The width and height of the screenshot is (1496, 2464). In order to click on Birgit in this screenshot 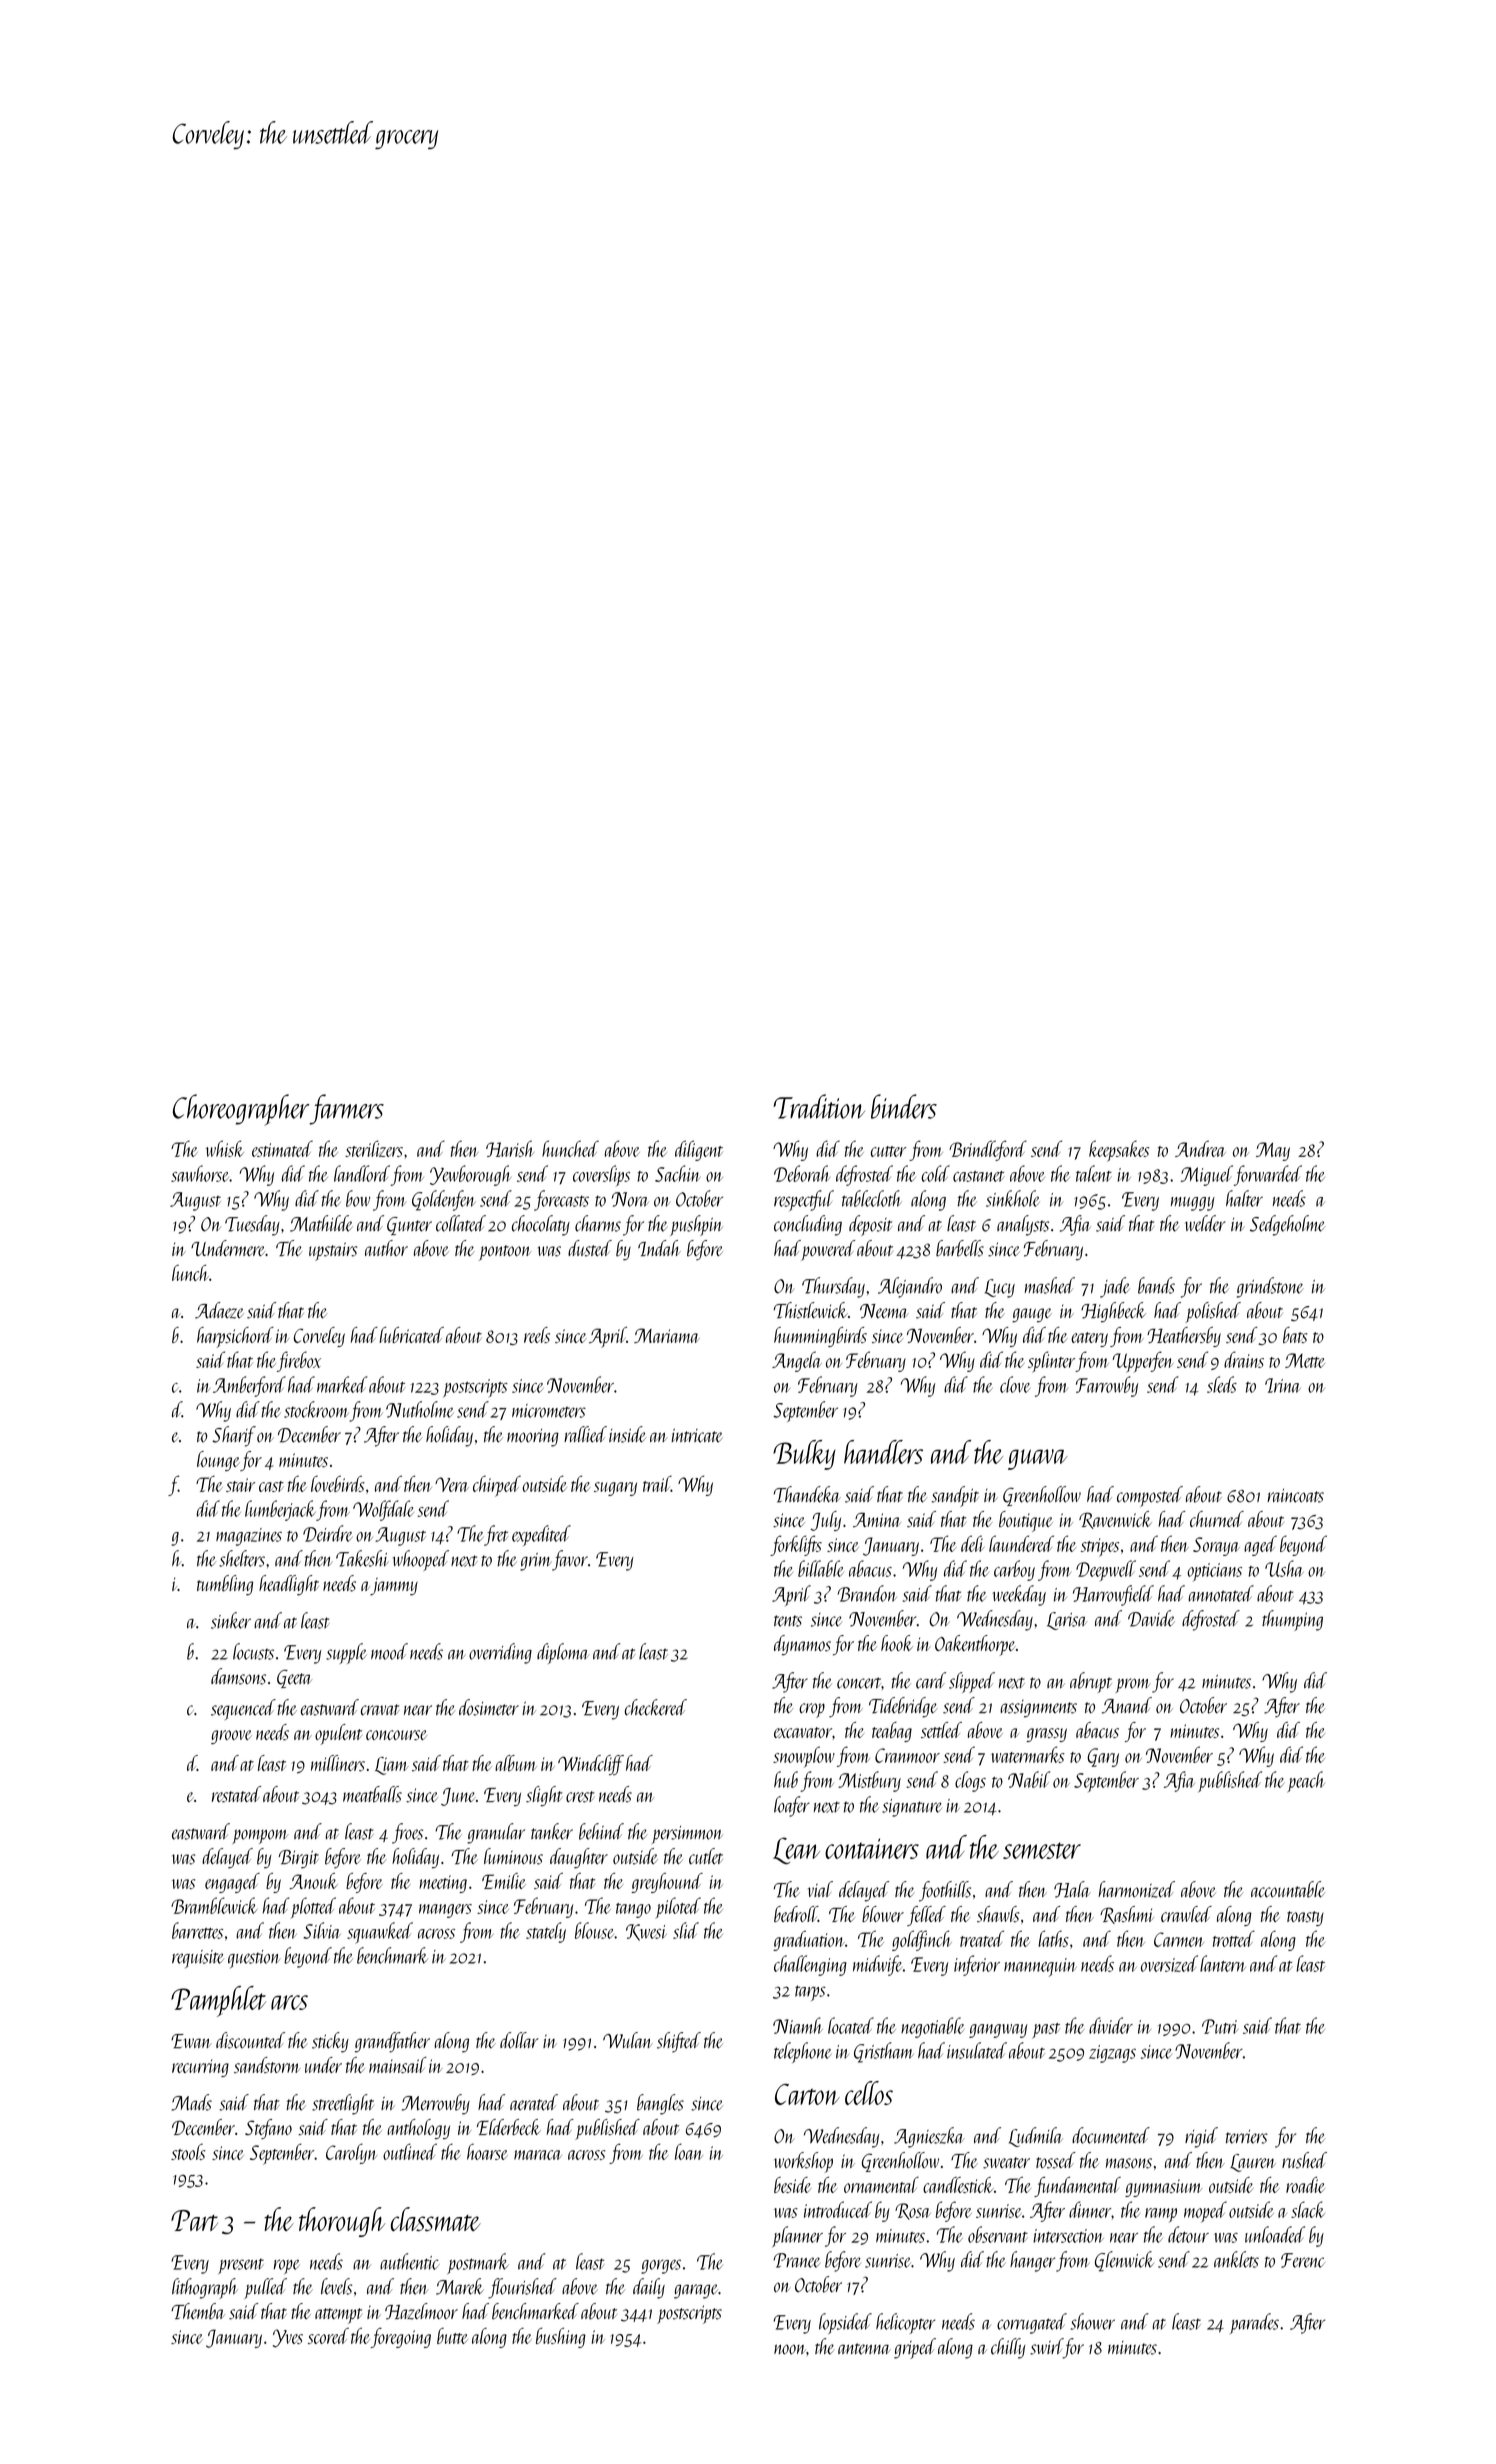, I will do `click(299, 1859)`.
